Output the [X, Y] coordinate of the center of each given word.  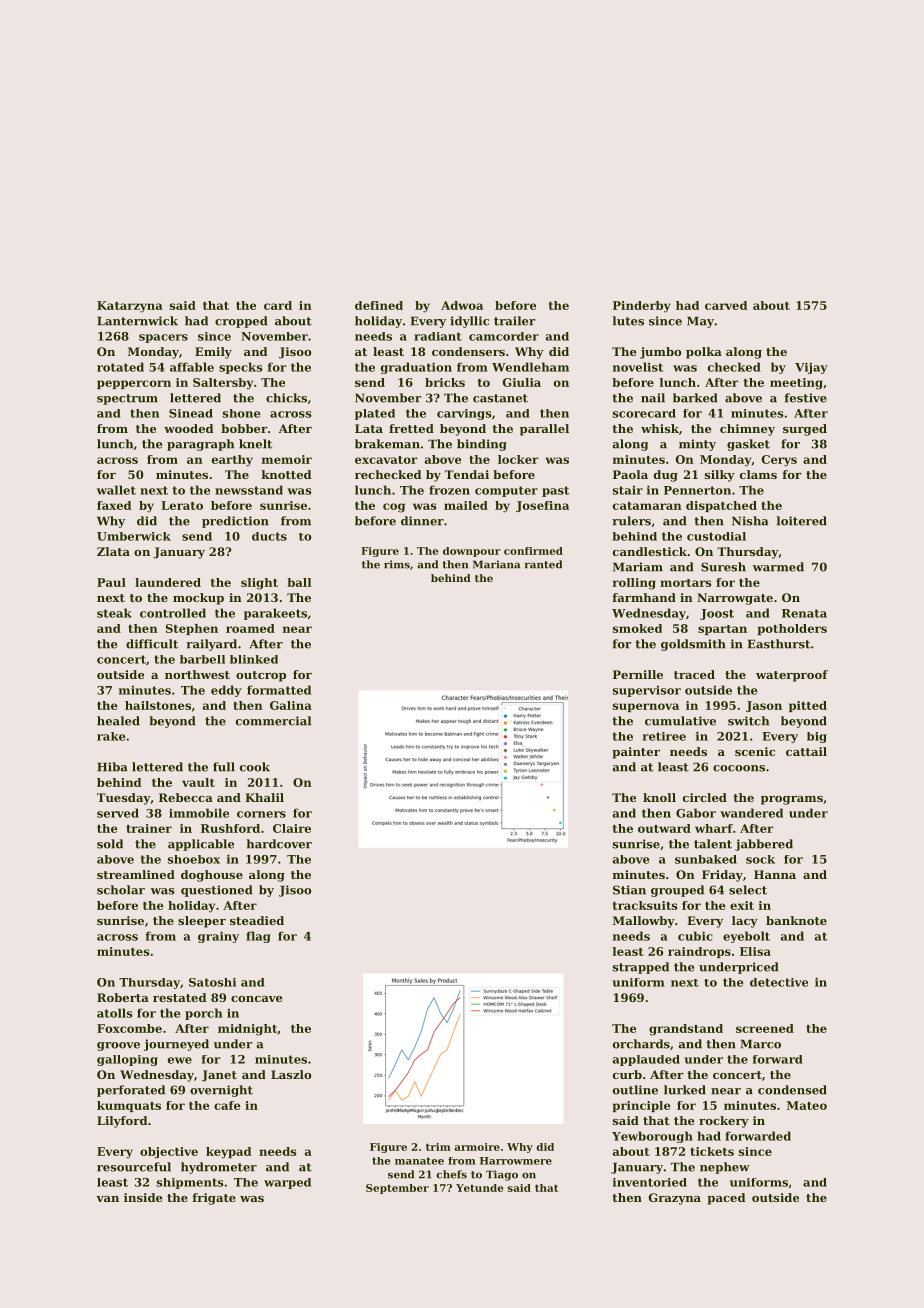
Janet [219, 1076]
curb [627, 1074]
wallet [116, 490]
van [107, 1199]
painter [636, 753]
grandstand [686, 1030]
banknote [796, 920]
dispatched [721, 506]
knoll [659, 797]
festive [805, 398]
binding [482, 445]
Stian [629, 890]
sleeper [202, 922]
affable [192, 367]
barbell [202, 659]
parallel [544, 430]
